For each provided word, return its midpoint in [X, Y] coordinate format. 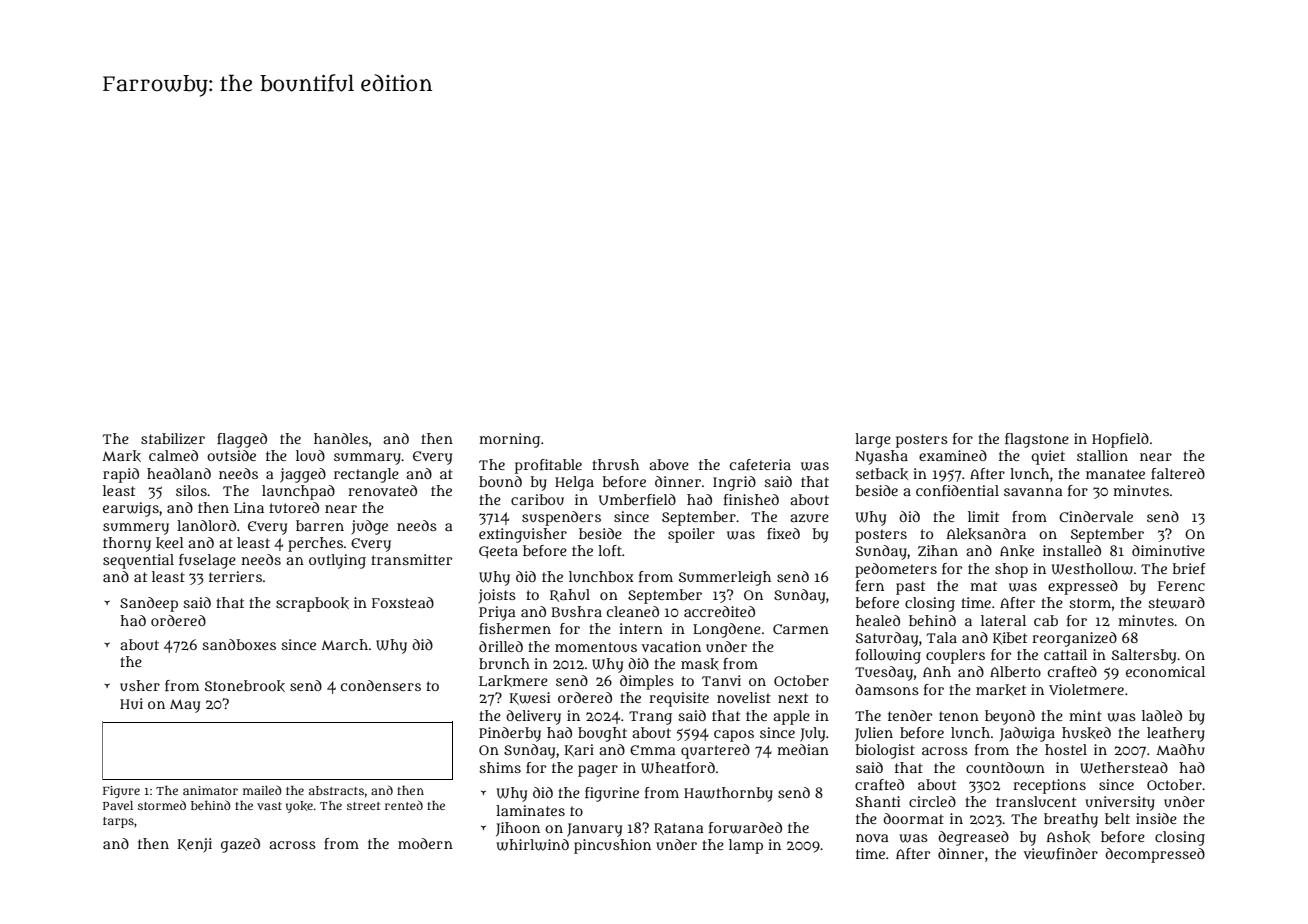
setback [882, 474]
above [669, 464]
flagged [242, 440]
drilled [501, 646]
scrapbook [312, 604]
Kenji [195, 845]
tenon [959, 716]
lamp [746, 846]
